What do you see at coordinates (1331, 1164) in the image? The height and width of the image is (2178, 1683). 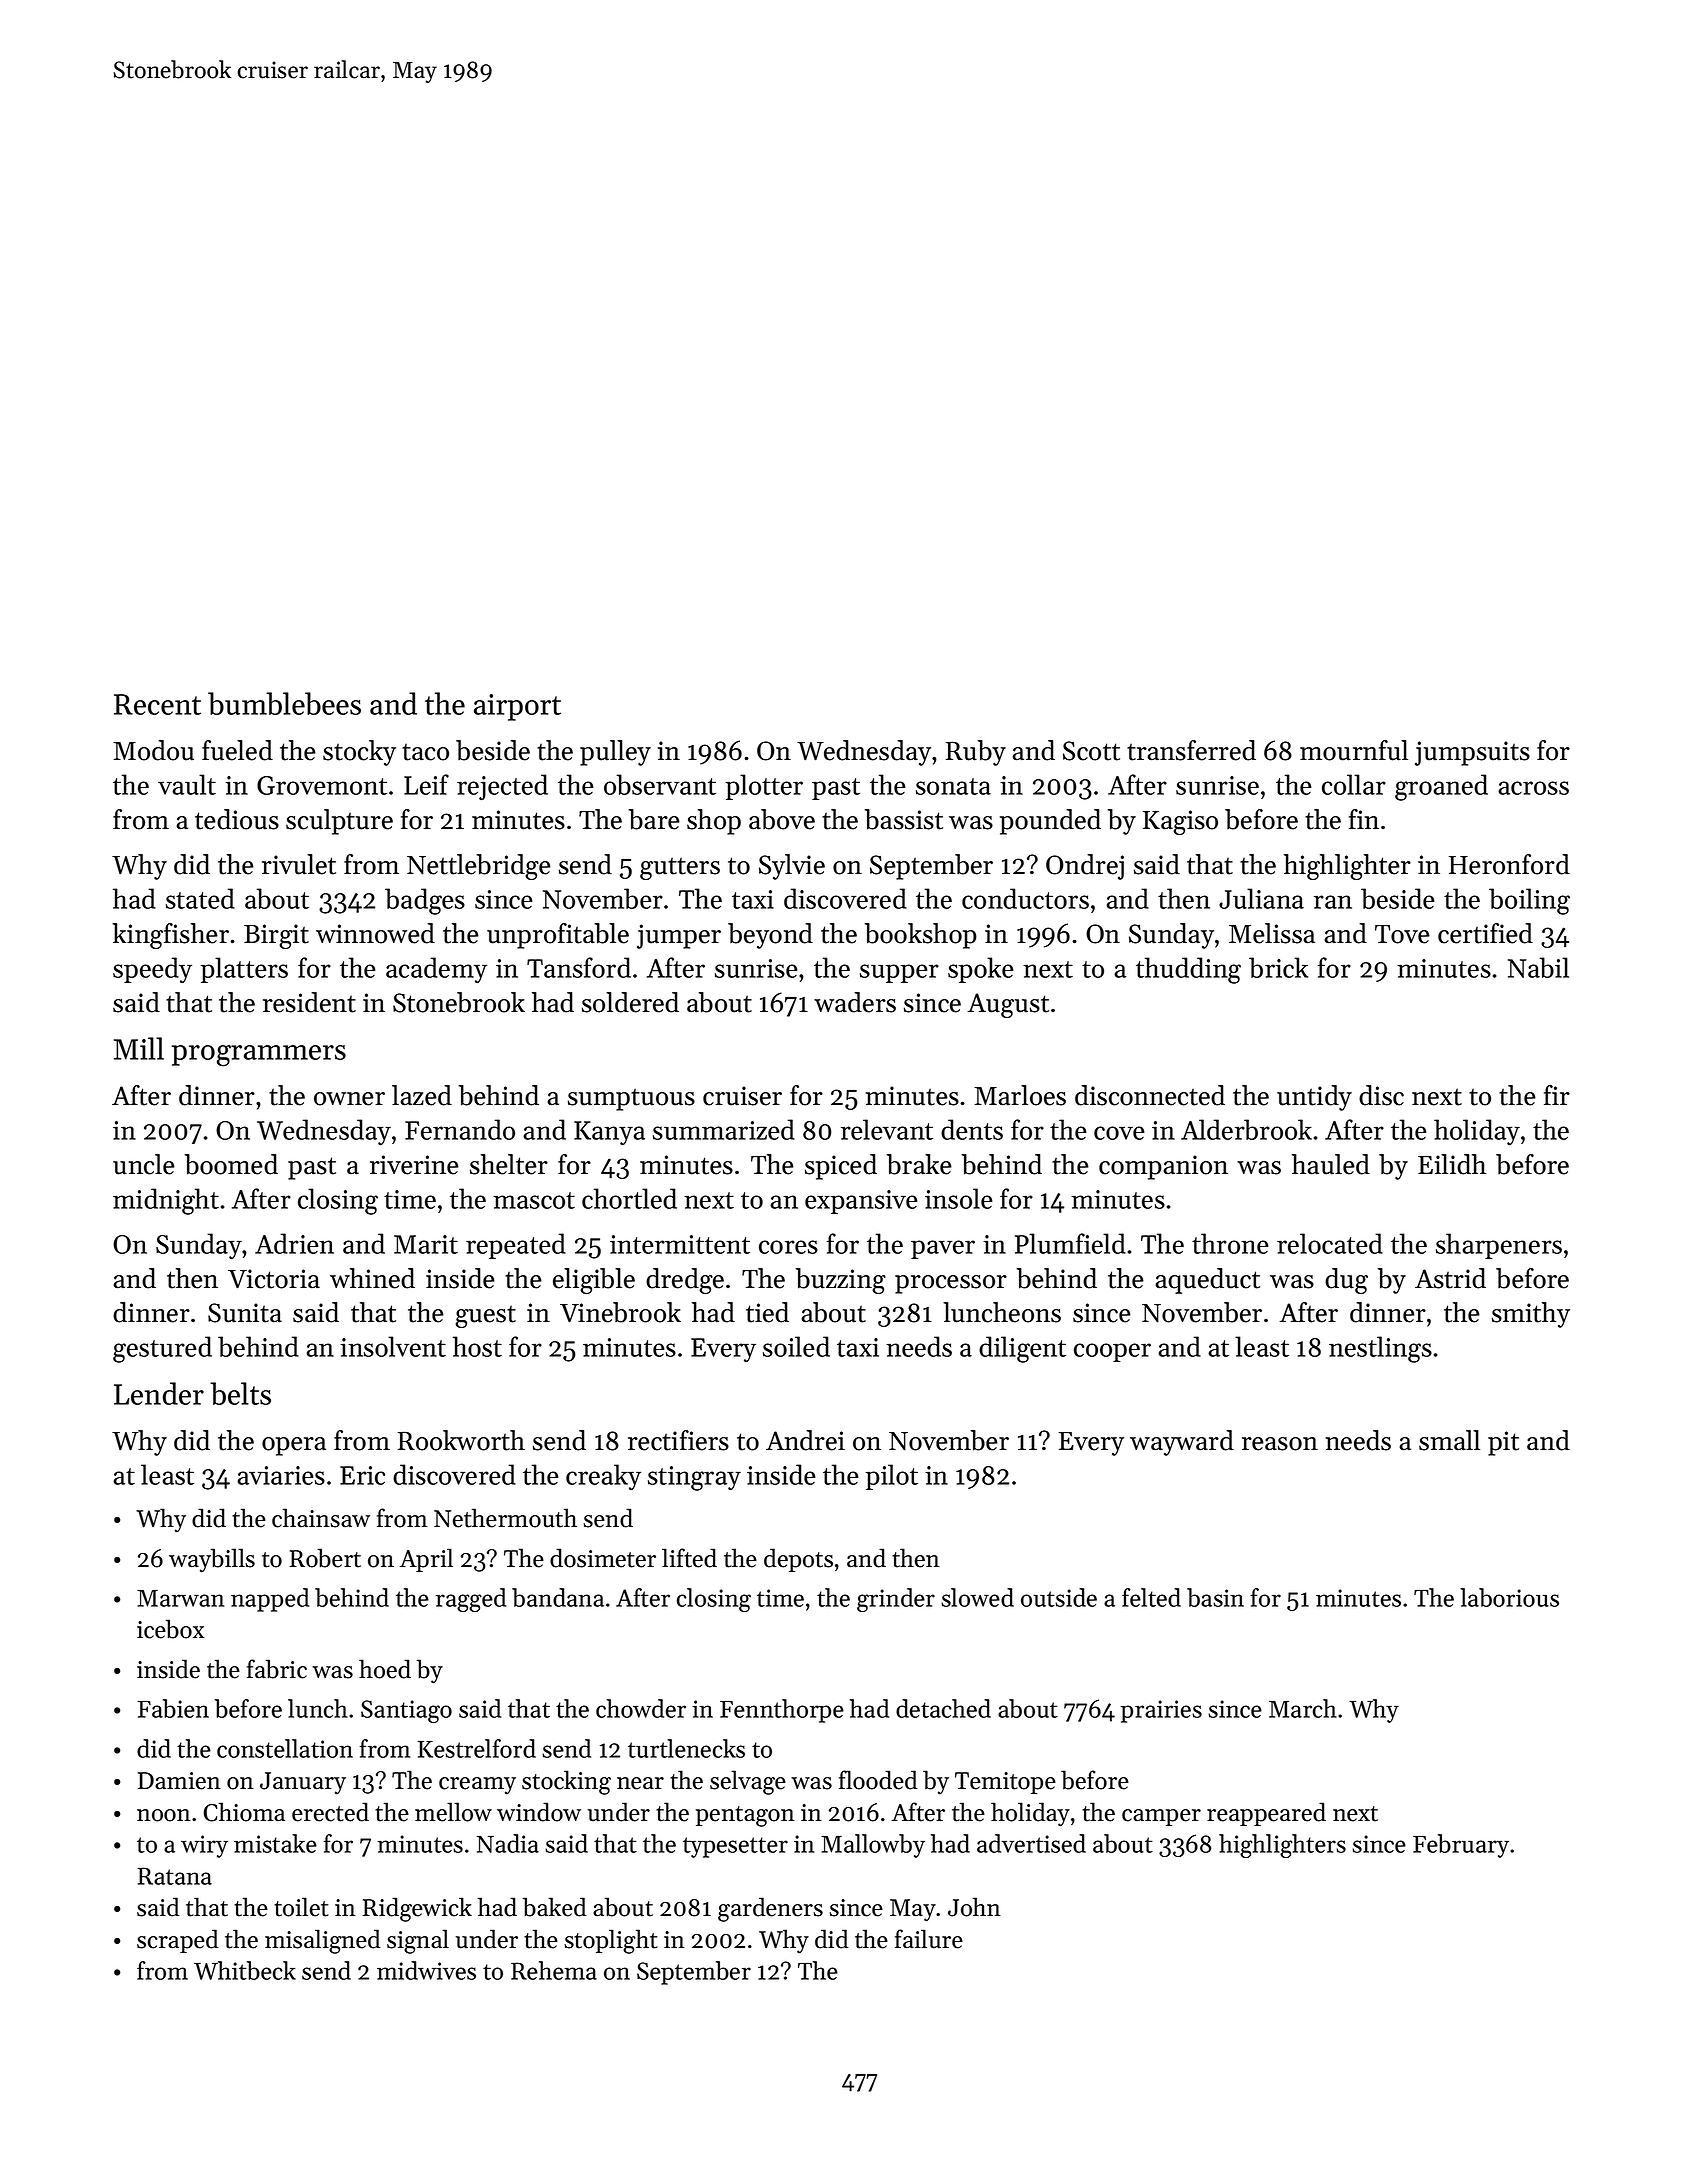 I see `hauled` at bounding box center [1331, 1164].
